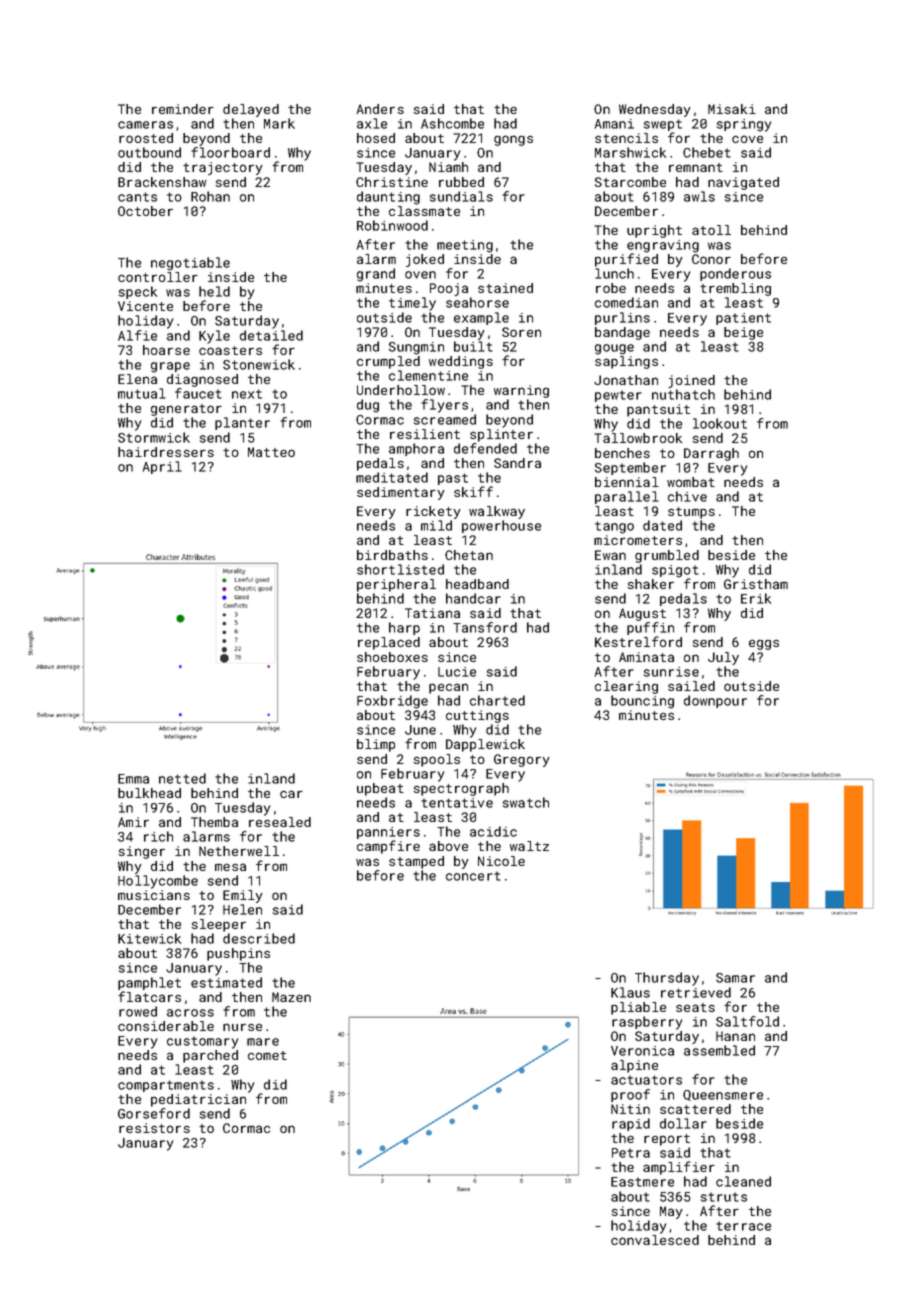 The height and width of the image is (1316, 908). Describe the element at coordinates (513, 140) in the image. I see `gongs` at that location.
